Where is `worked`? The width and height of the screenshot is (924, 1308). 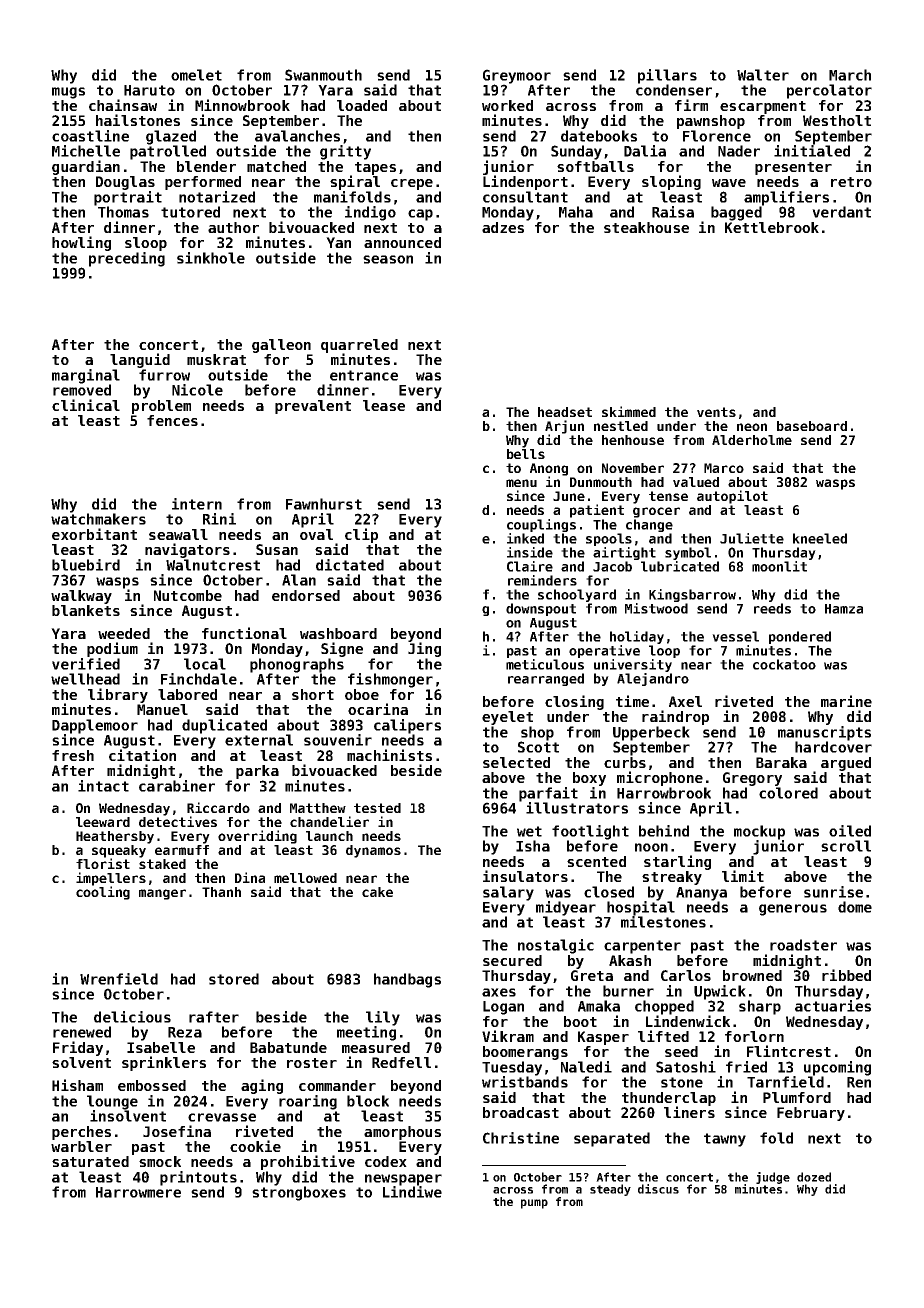 worked is located at coordinates (507, 105).
